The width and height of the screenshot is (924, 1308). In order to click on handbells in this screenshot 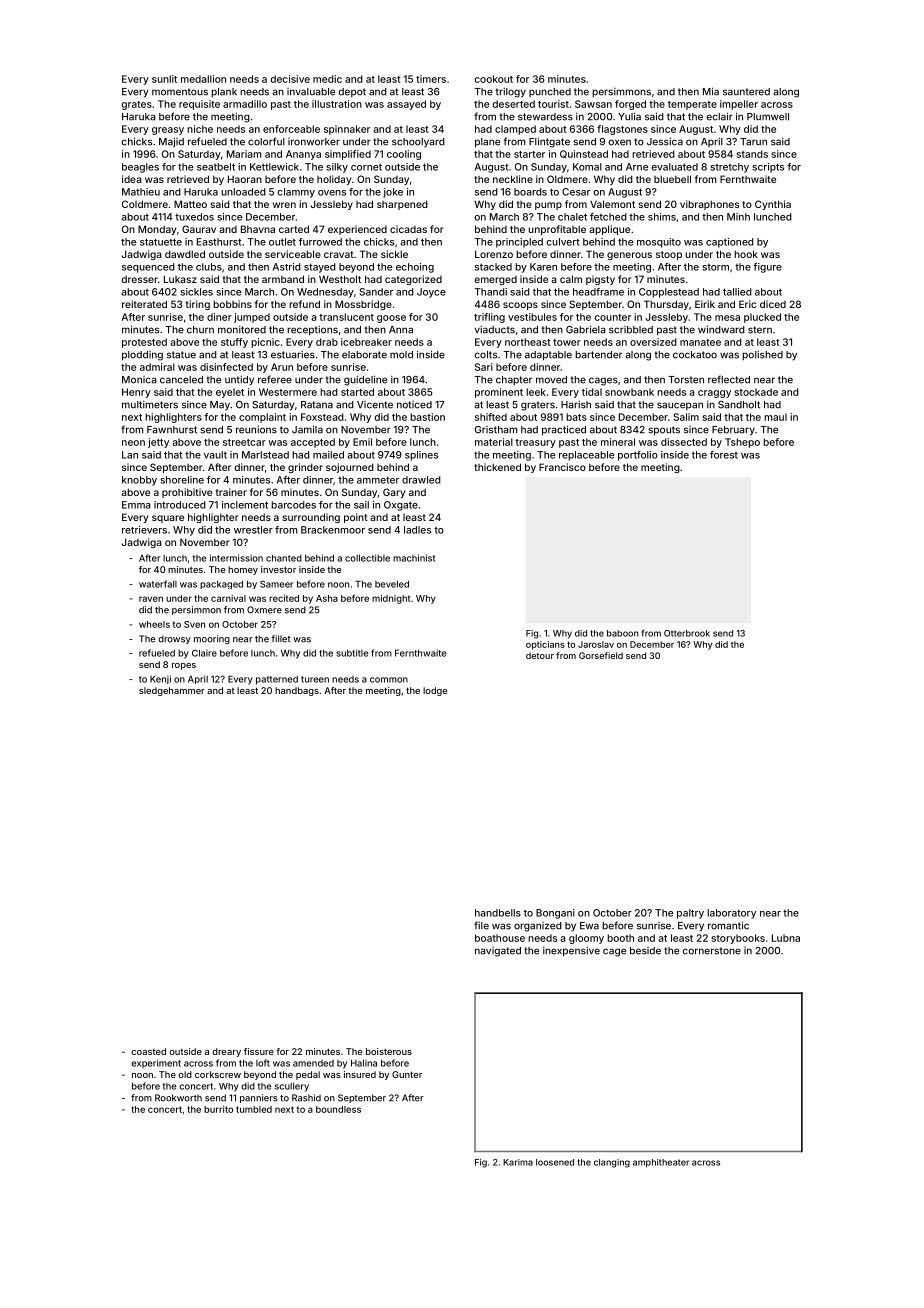, I will do `click(498, 913)`.
